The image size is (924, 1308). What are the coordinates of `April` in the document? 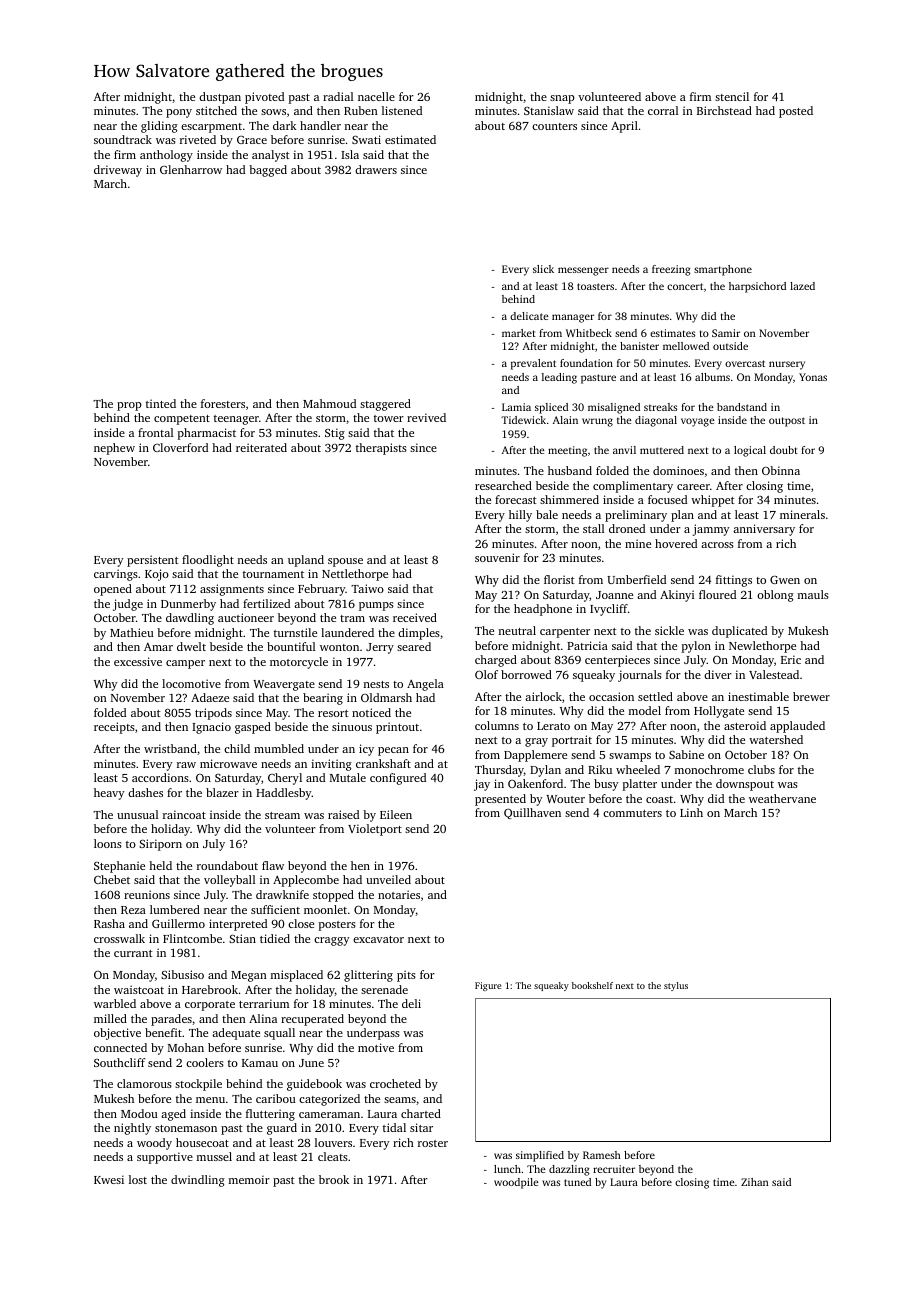 It's located at (624, 127).
